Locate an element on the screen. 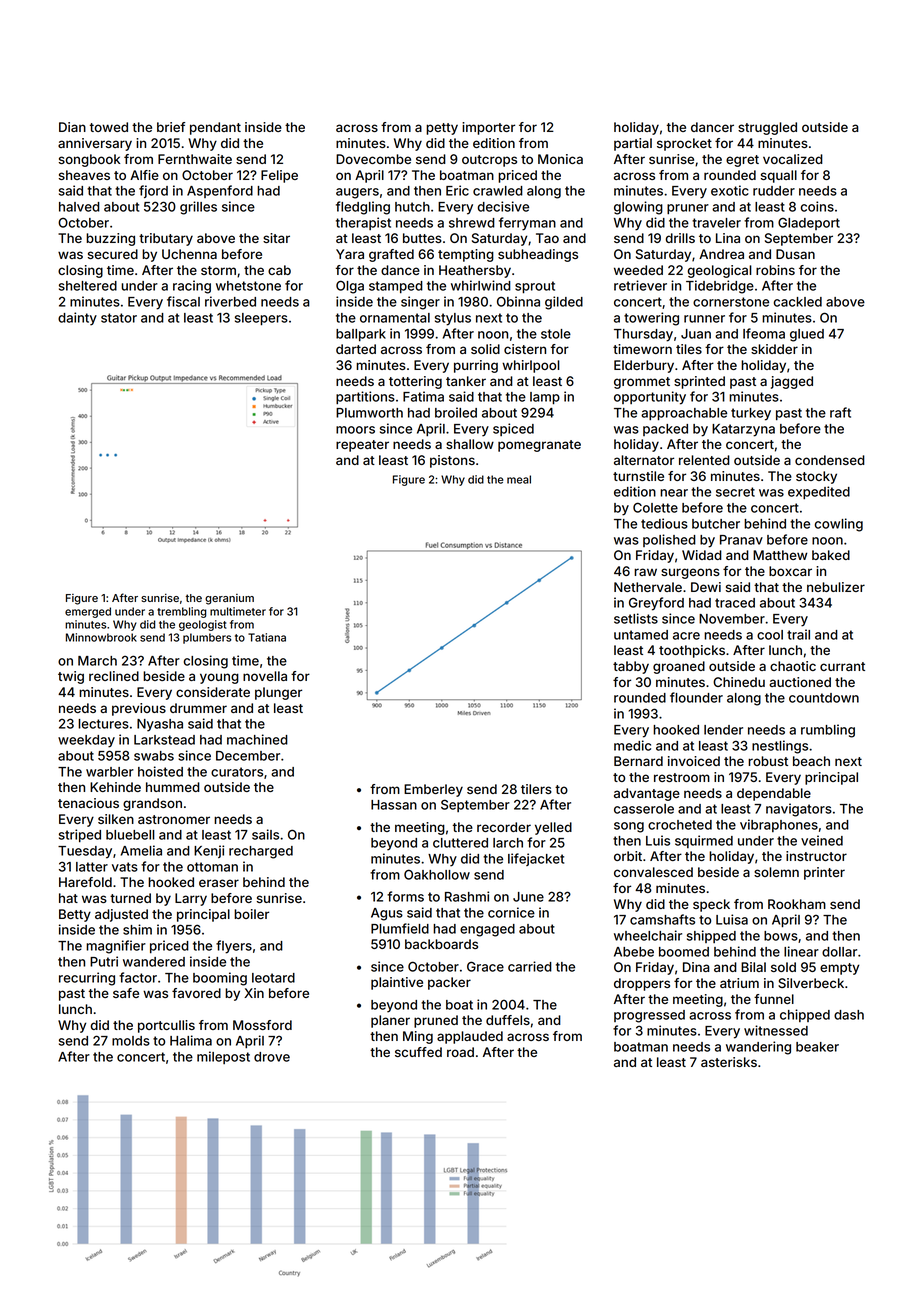  progressed is located at coordinates (649, 1016).
